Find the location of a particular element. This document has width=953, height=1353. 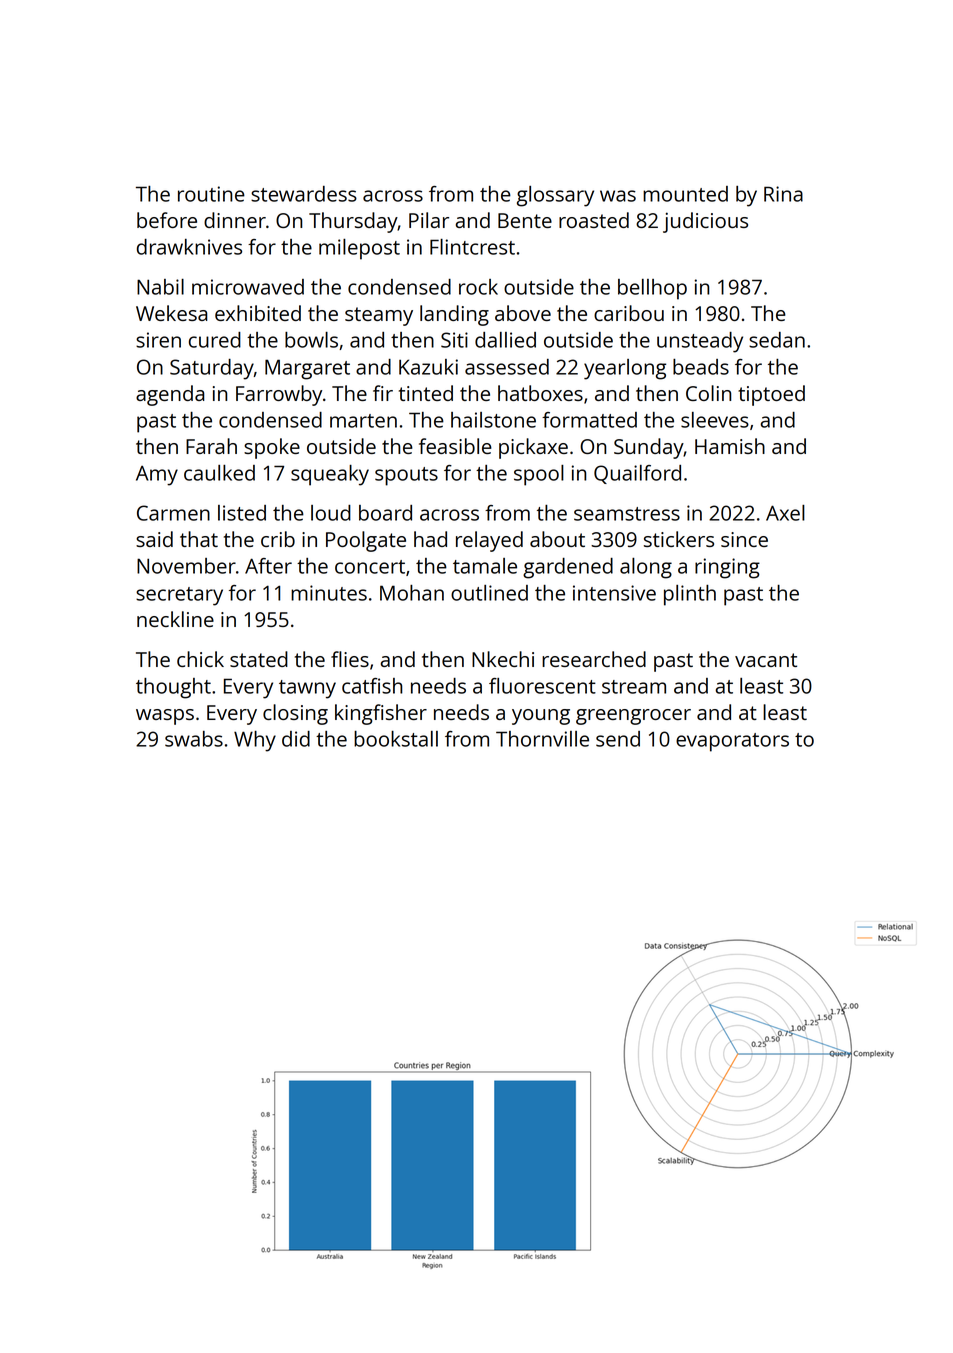

stewardess is located at coordinates (304, 194).
